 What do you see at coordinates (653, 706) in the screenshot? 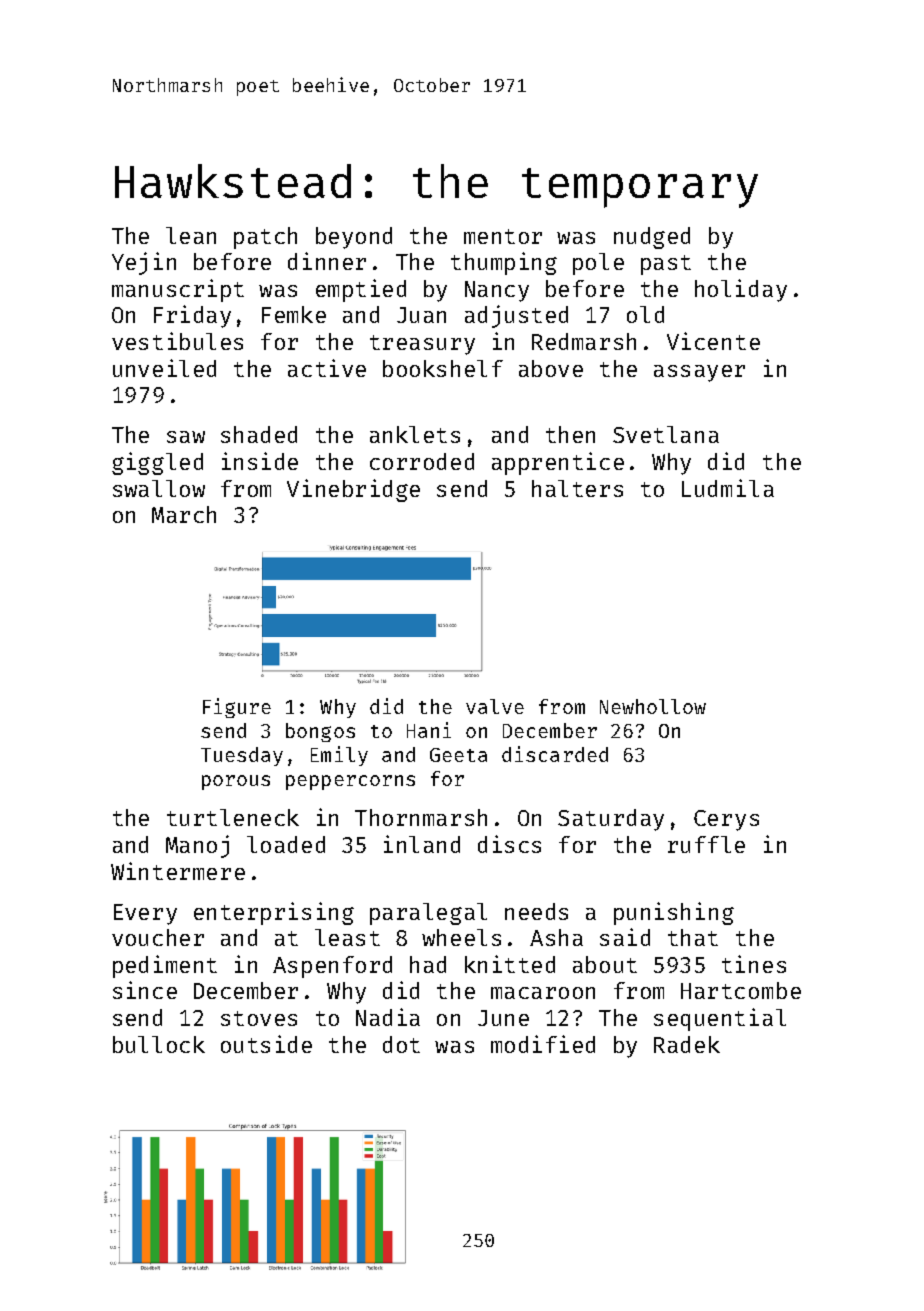
I see `Newhollow` at bounding box center [653, 706].
